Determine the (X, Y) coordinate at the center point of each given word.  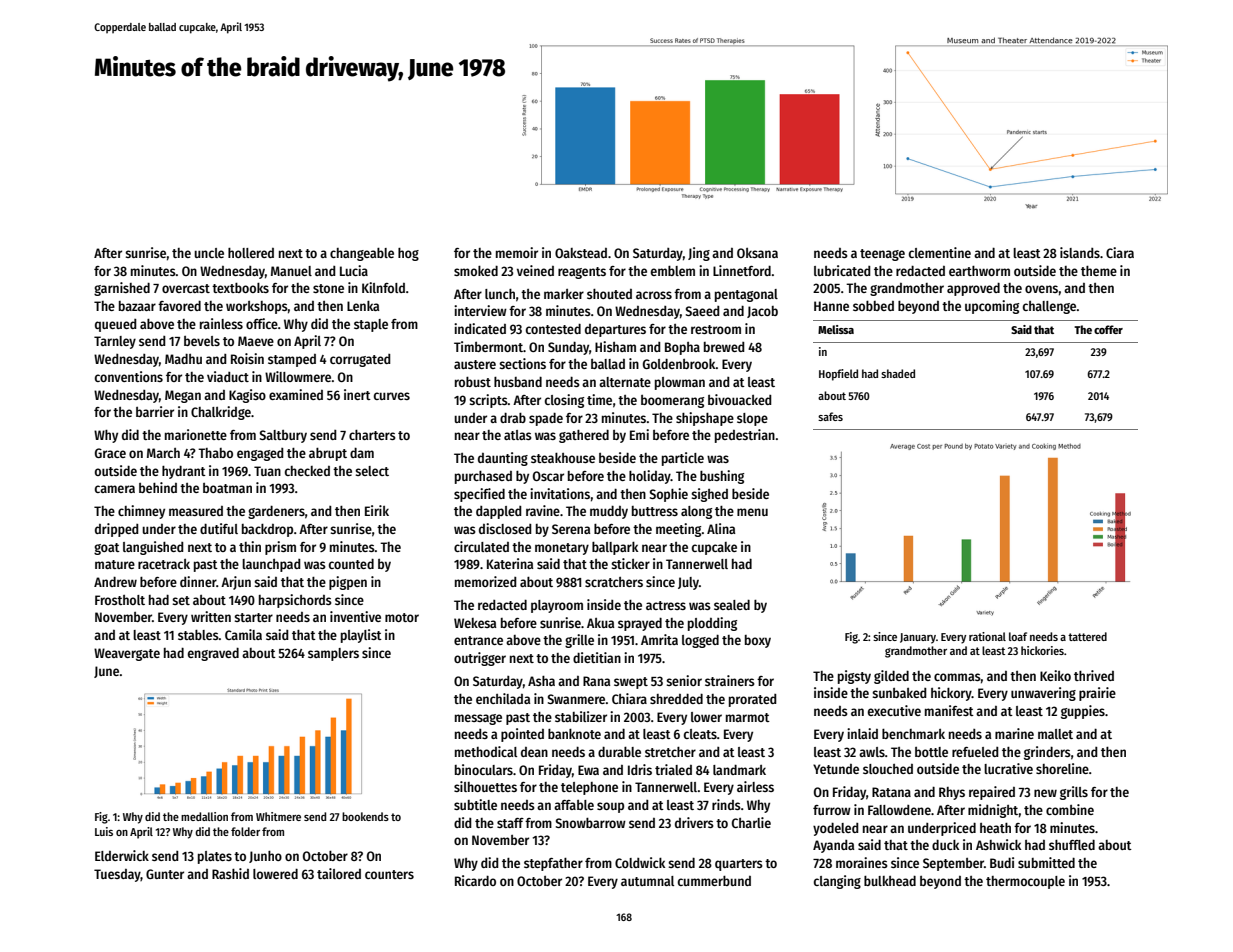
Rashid (230, 873)
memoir (517, 252)
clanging (837, 882)
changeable (362, 254)
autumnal (647, 881)
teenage (882, 255)
